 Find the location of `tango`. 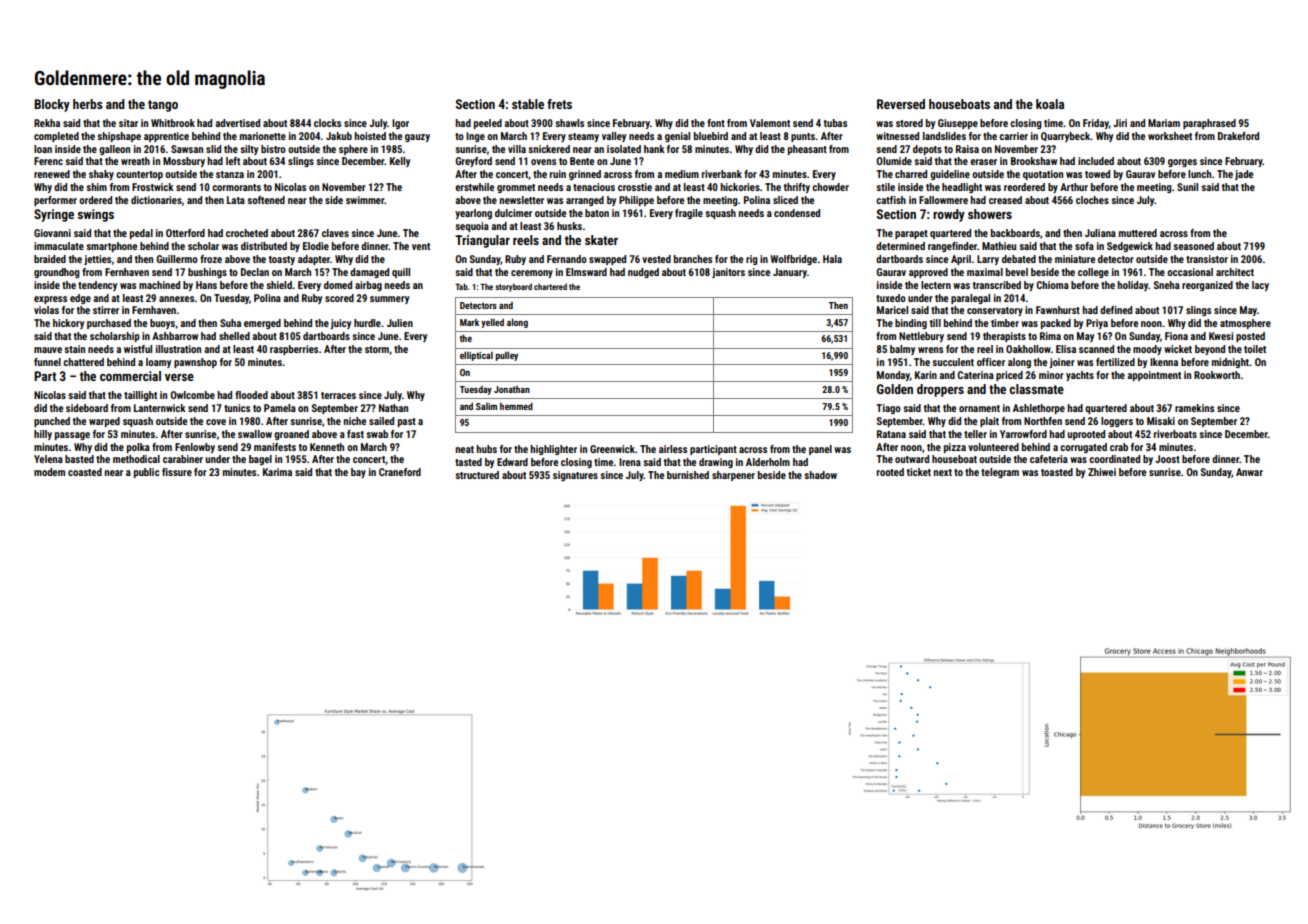

tango is located at coordinates (163, 106).
